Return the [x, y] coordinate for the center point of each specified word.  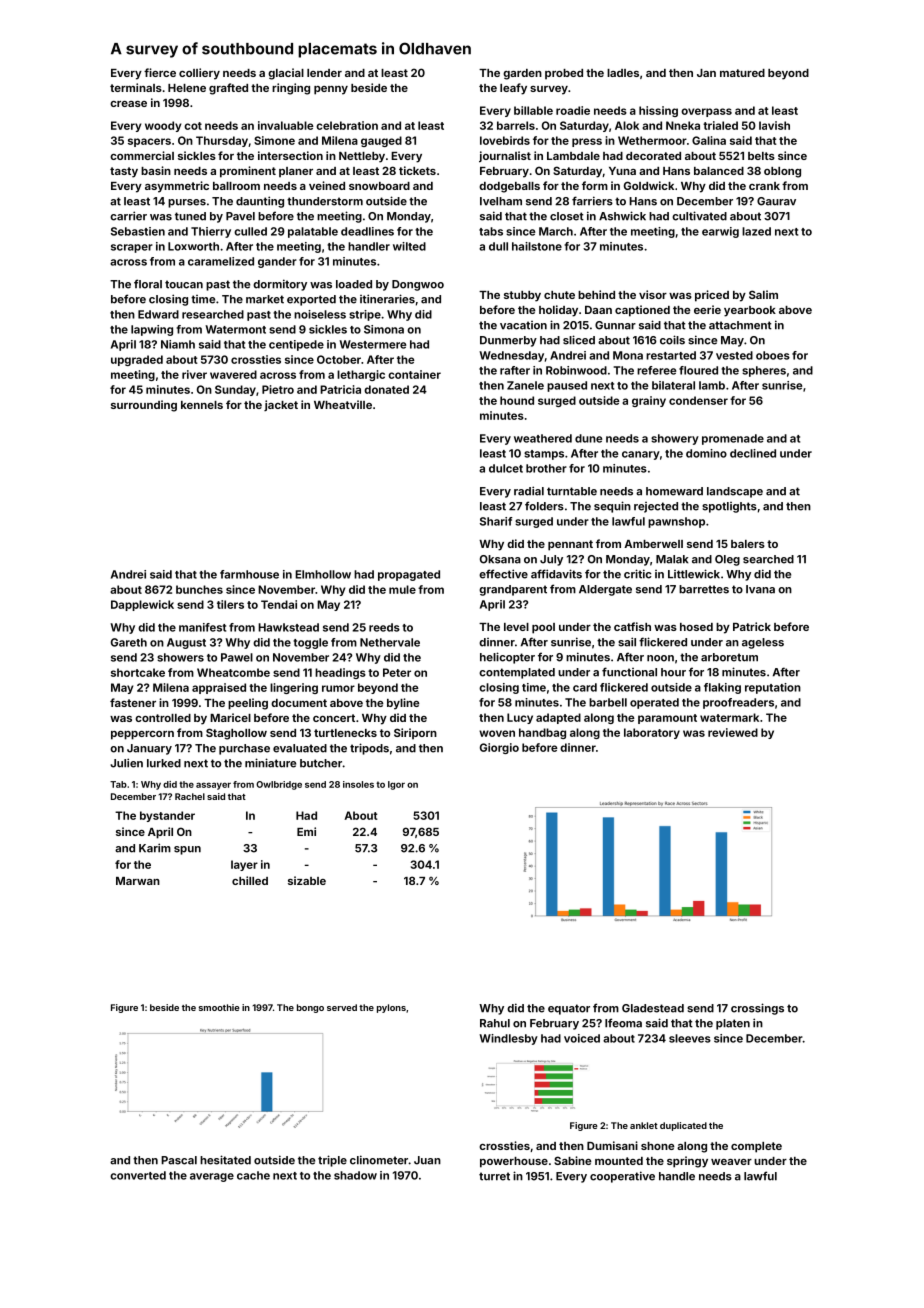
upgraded [137, 360]
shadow [355, 1175]
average [212, 1177]
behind [596, 294]
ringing [291, 89]
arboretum [729, 657]
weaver [731, 1162]
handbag [542, 733]
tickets [417, 170]
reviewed [733, 732]
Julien [126, 763]
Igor [396, 785]
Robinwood [576, 370]
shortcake [138, 672]
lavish [774, 125]
